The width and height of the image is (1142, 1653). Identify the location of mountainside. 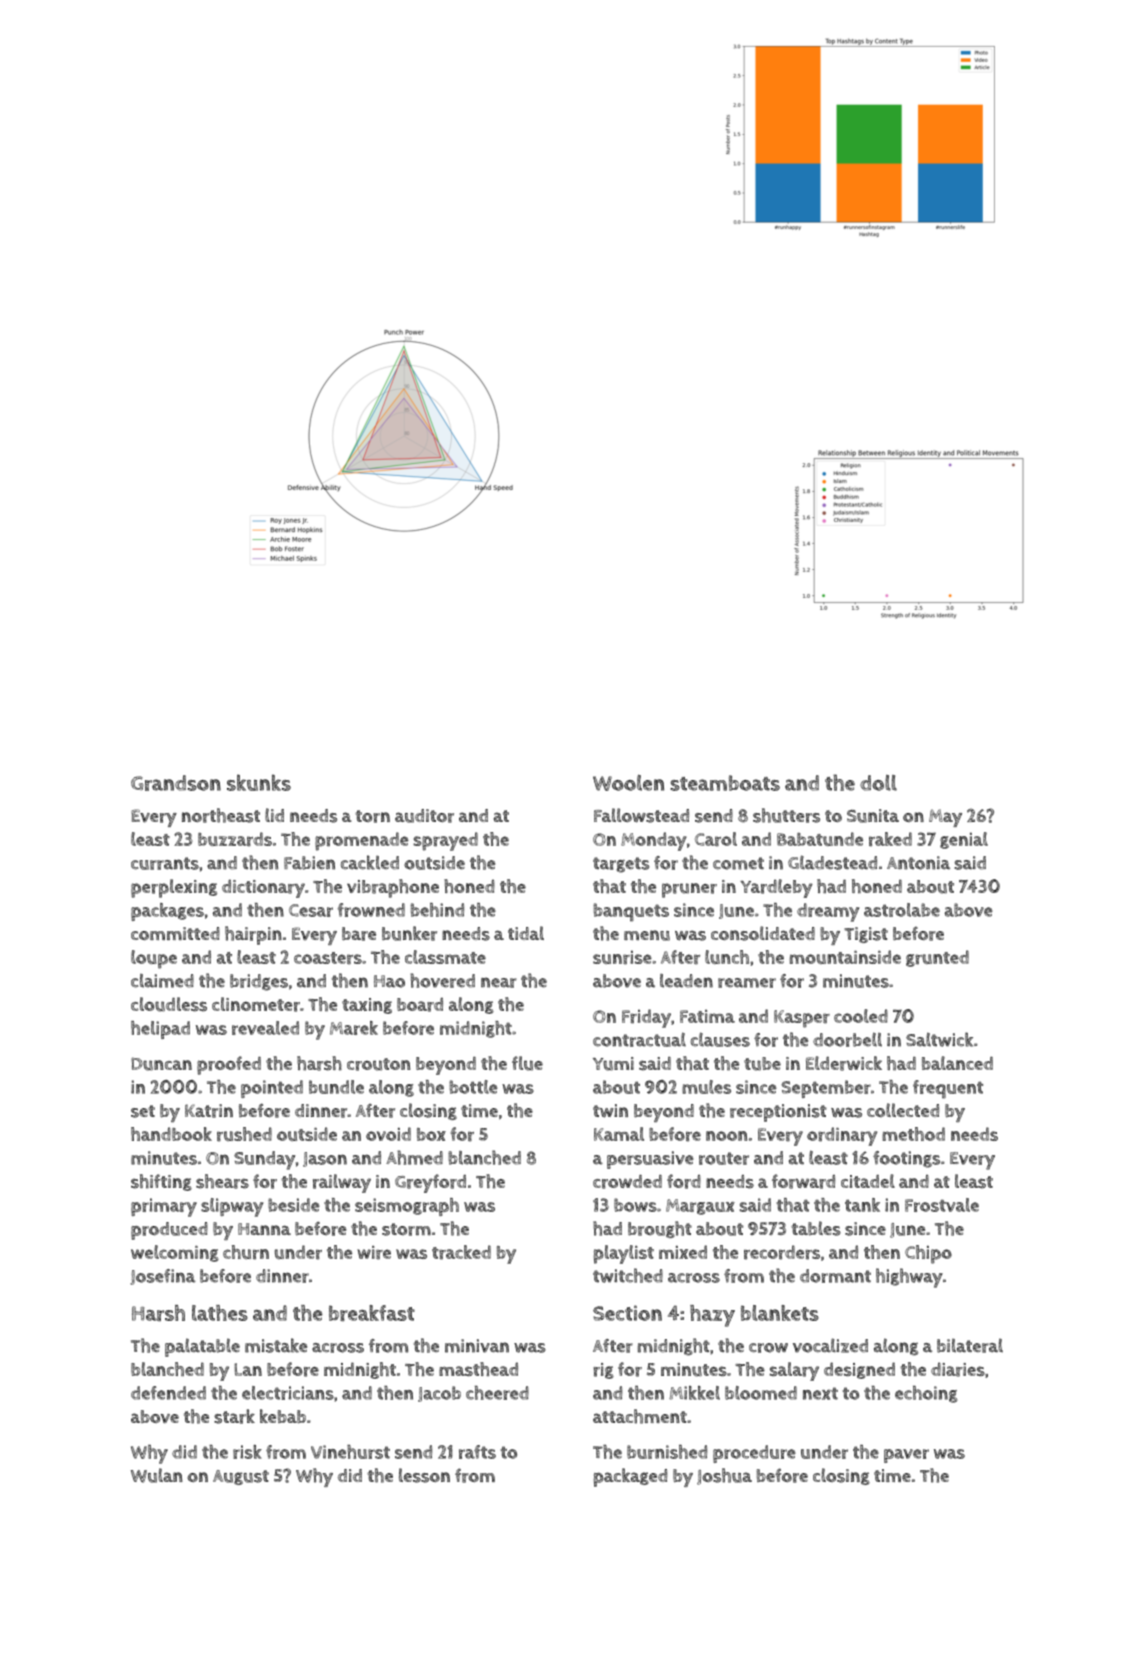
(845, 957).
